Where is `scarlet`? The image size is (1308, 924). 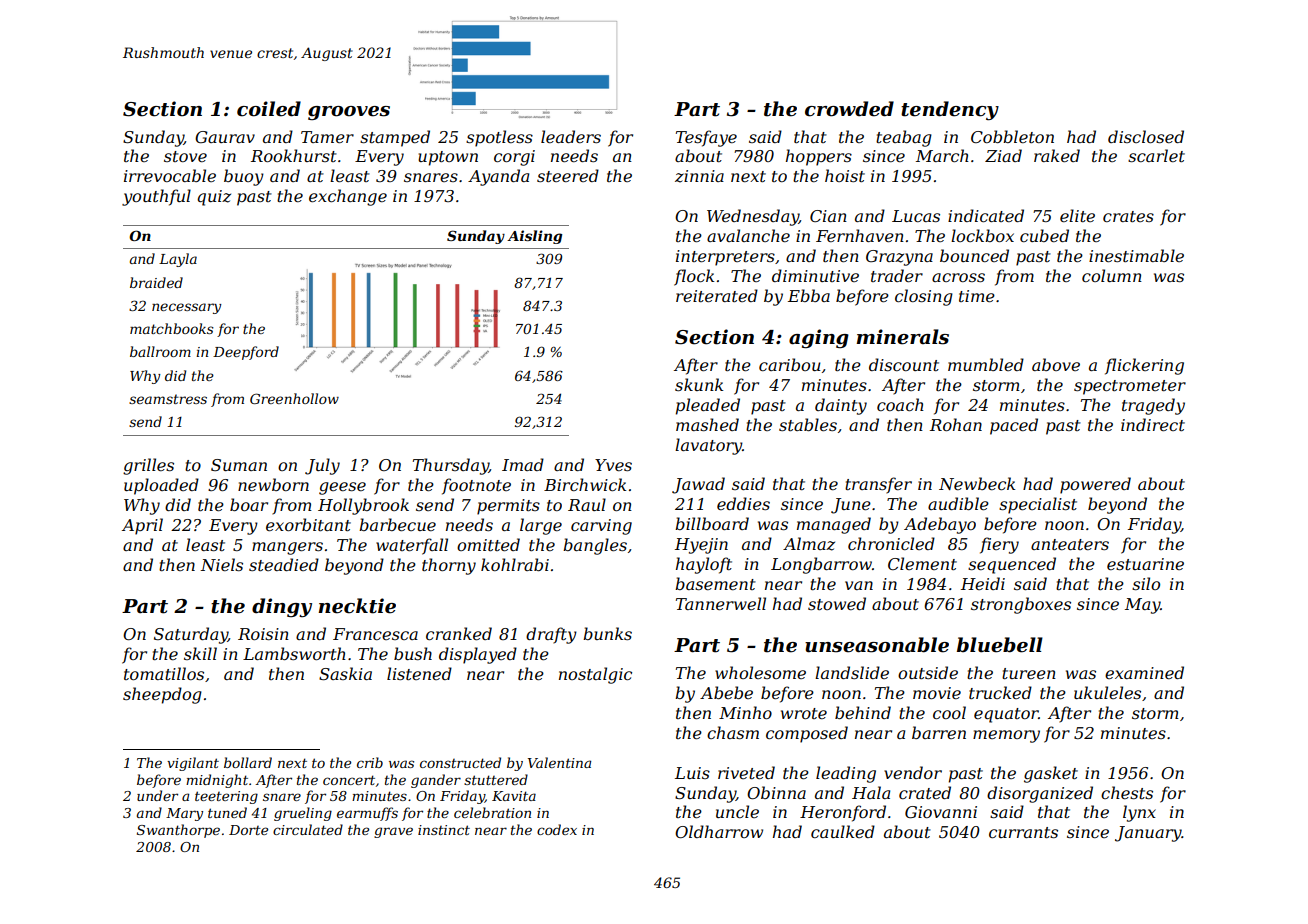 scarlet is located at coordinates (1156, 155).
